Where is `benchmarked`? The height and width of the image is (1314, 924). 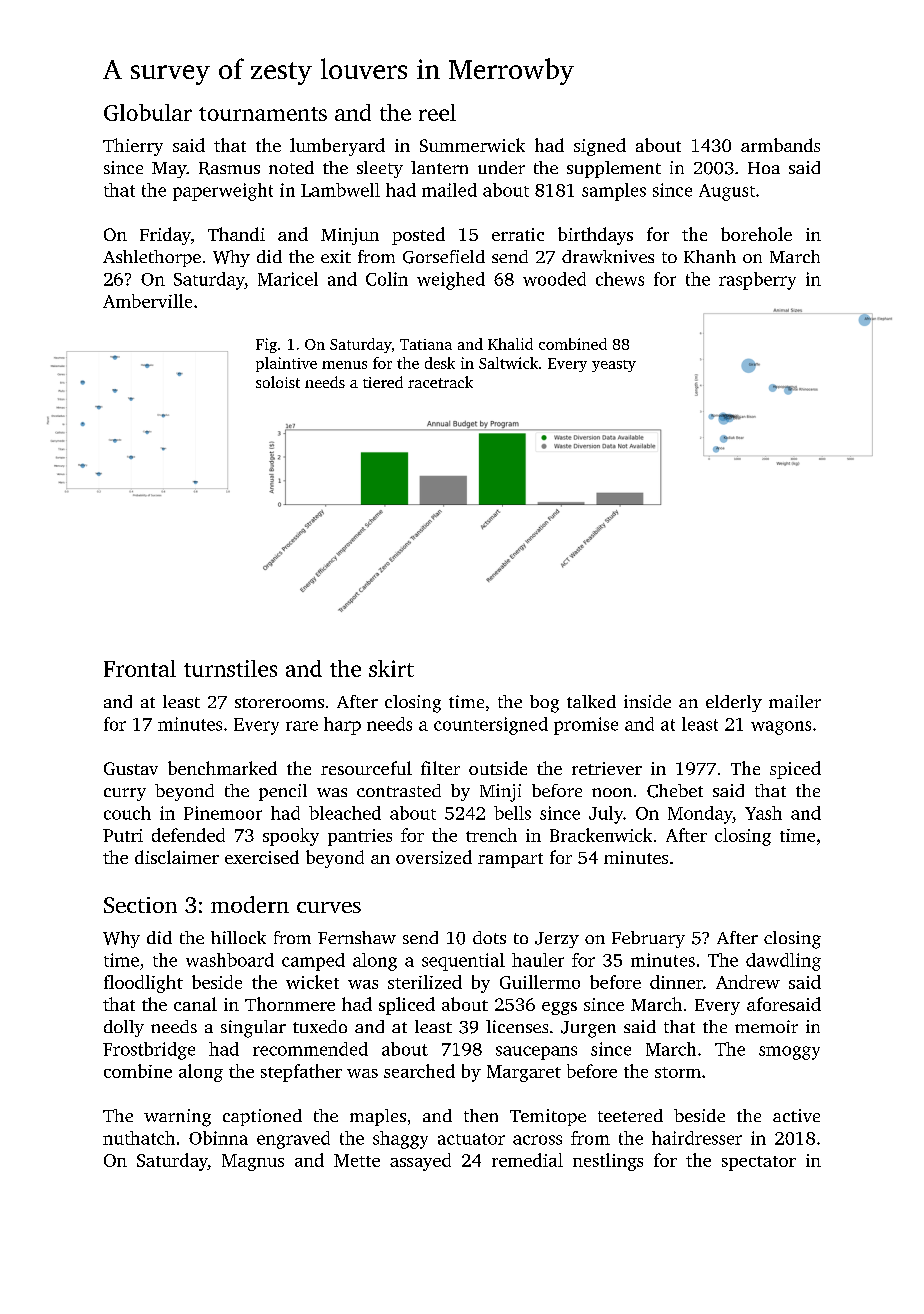 benchmarked is located at coordinates (222, 768).
